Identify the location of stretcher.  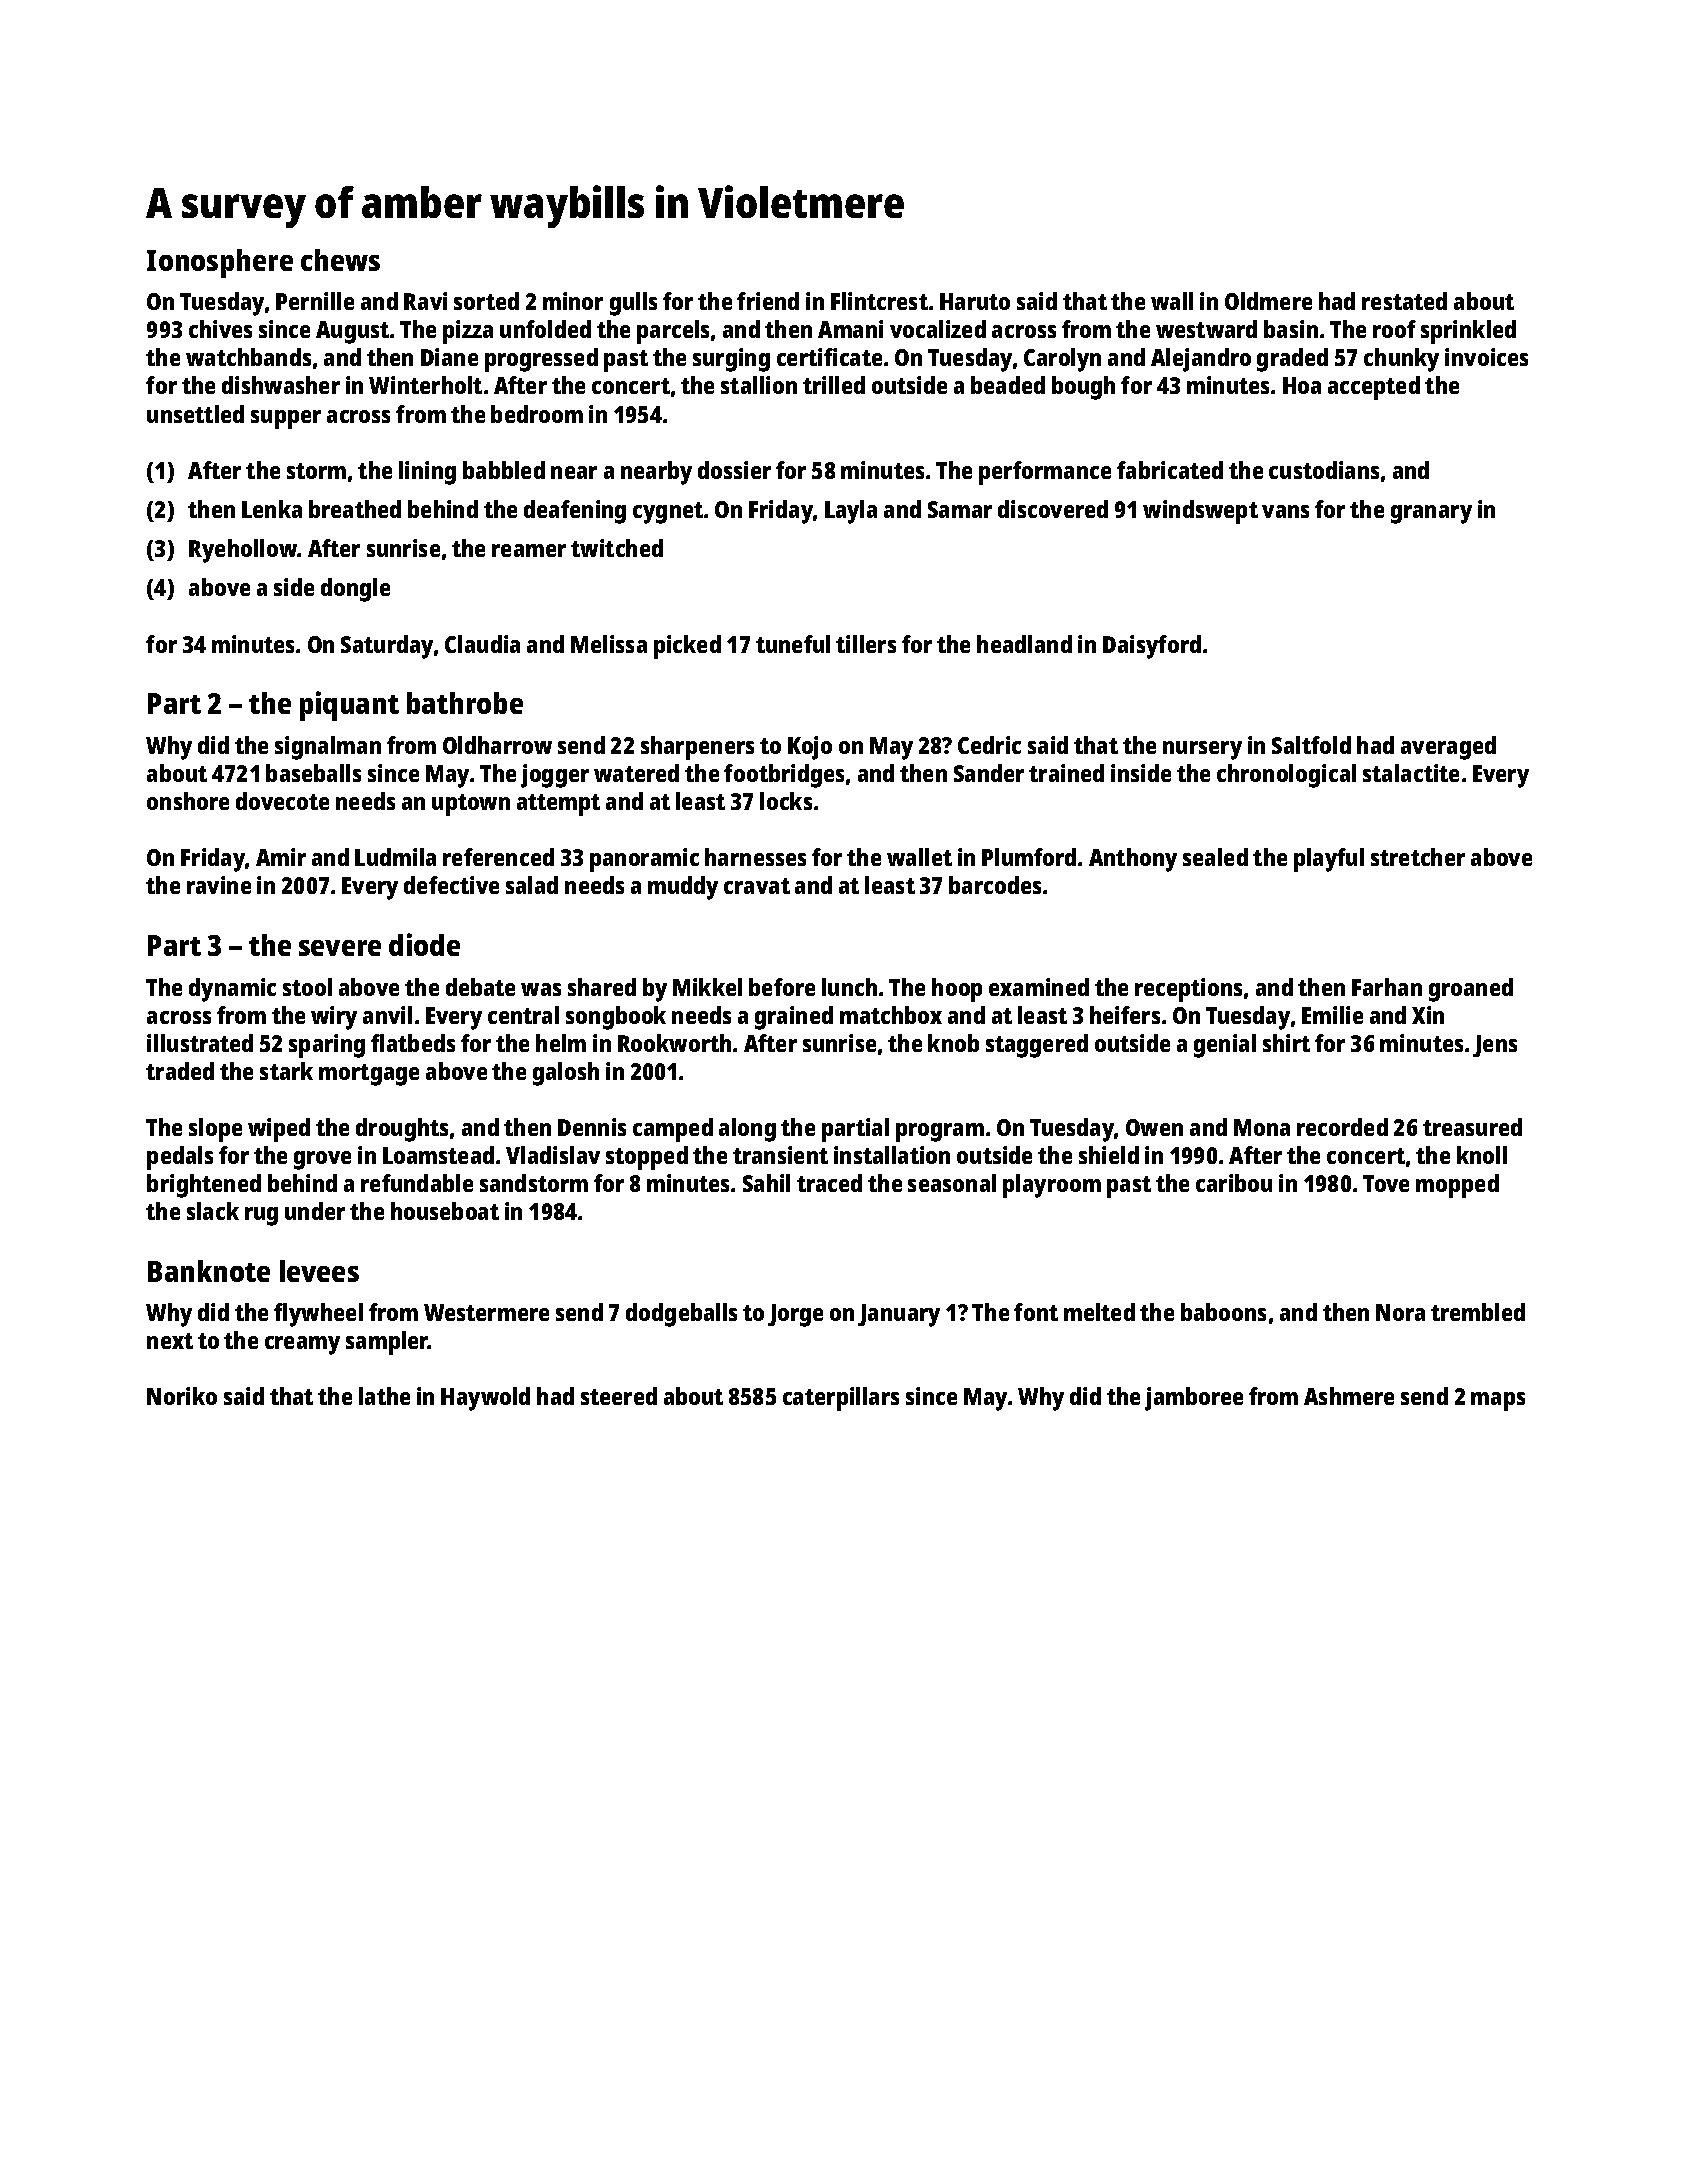
(1418, 857).
